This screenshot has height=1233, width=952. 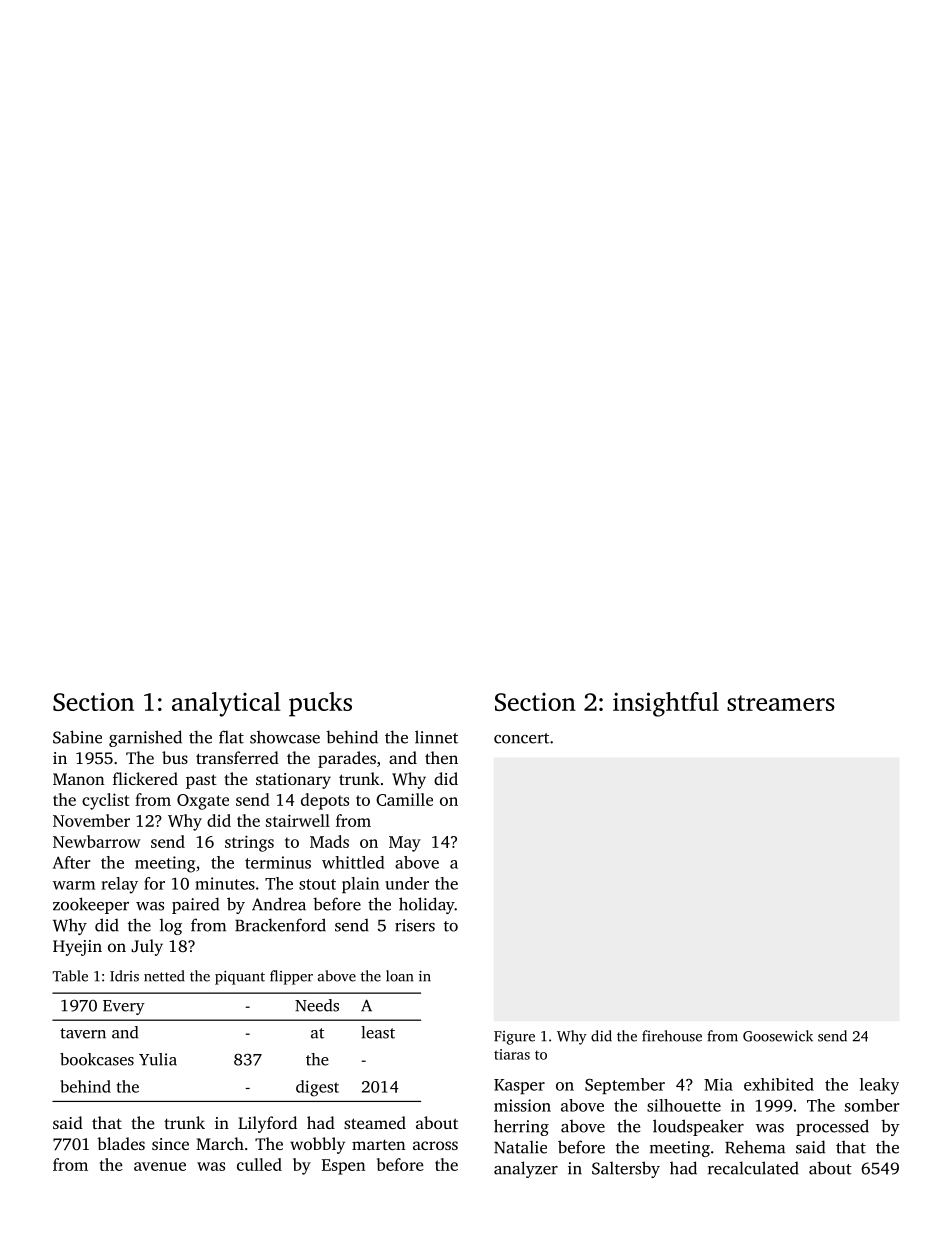 I want to click on Goosewick, so click(x=778, y=1036).
